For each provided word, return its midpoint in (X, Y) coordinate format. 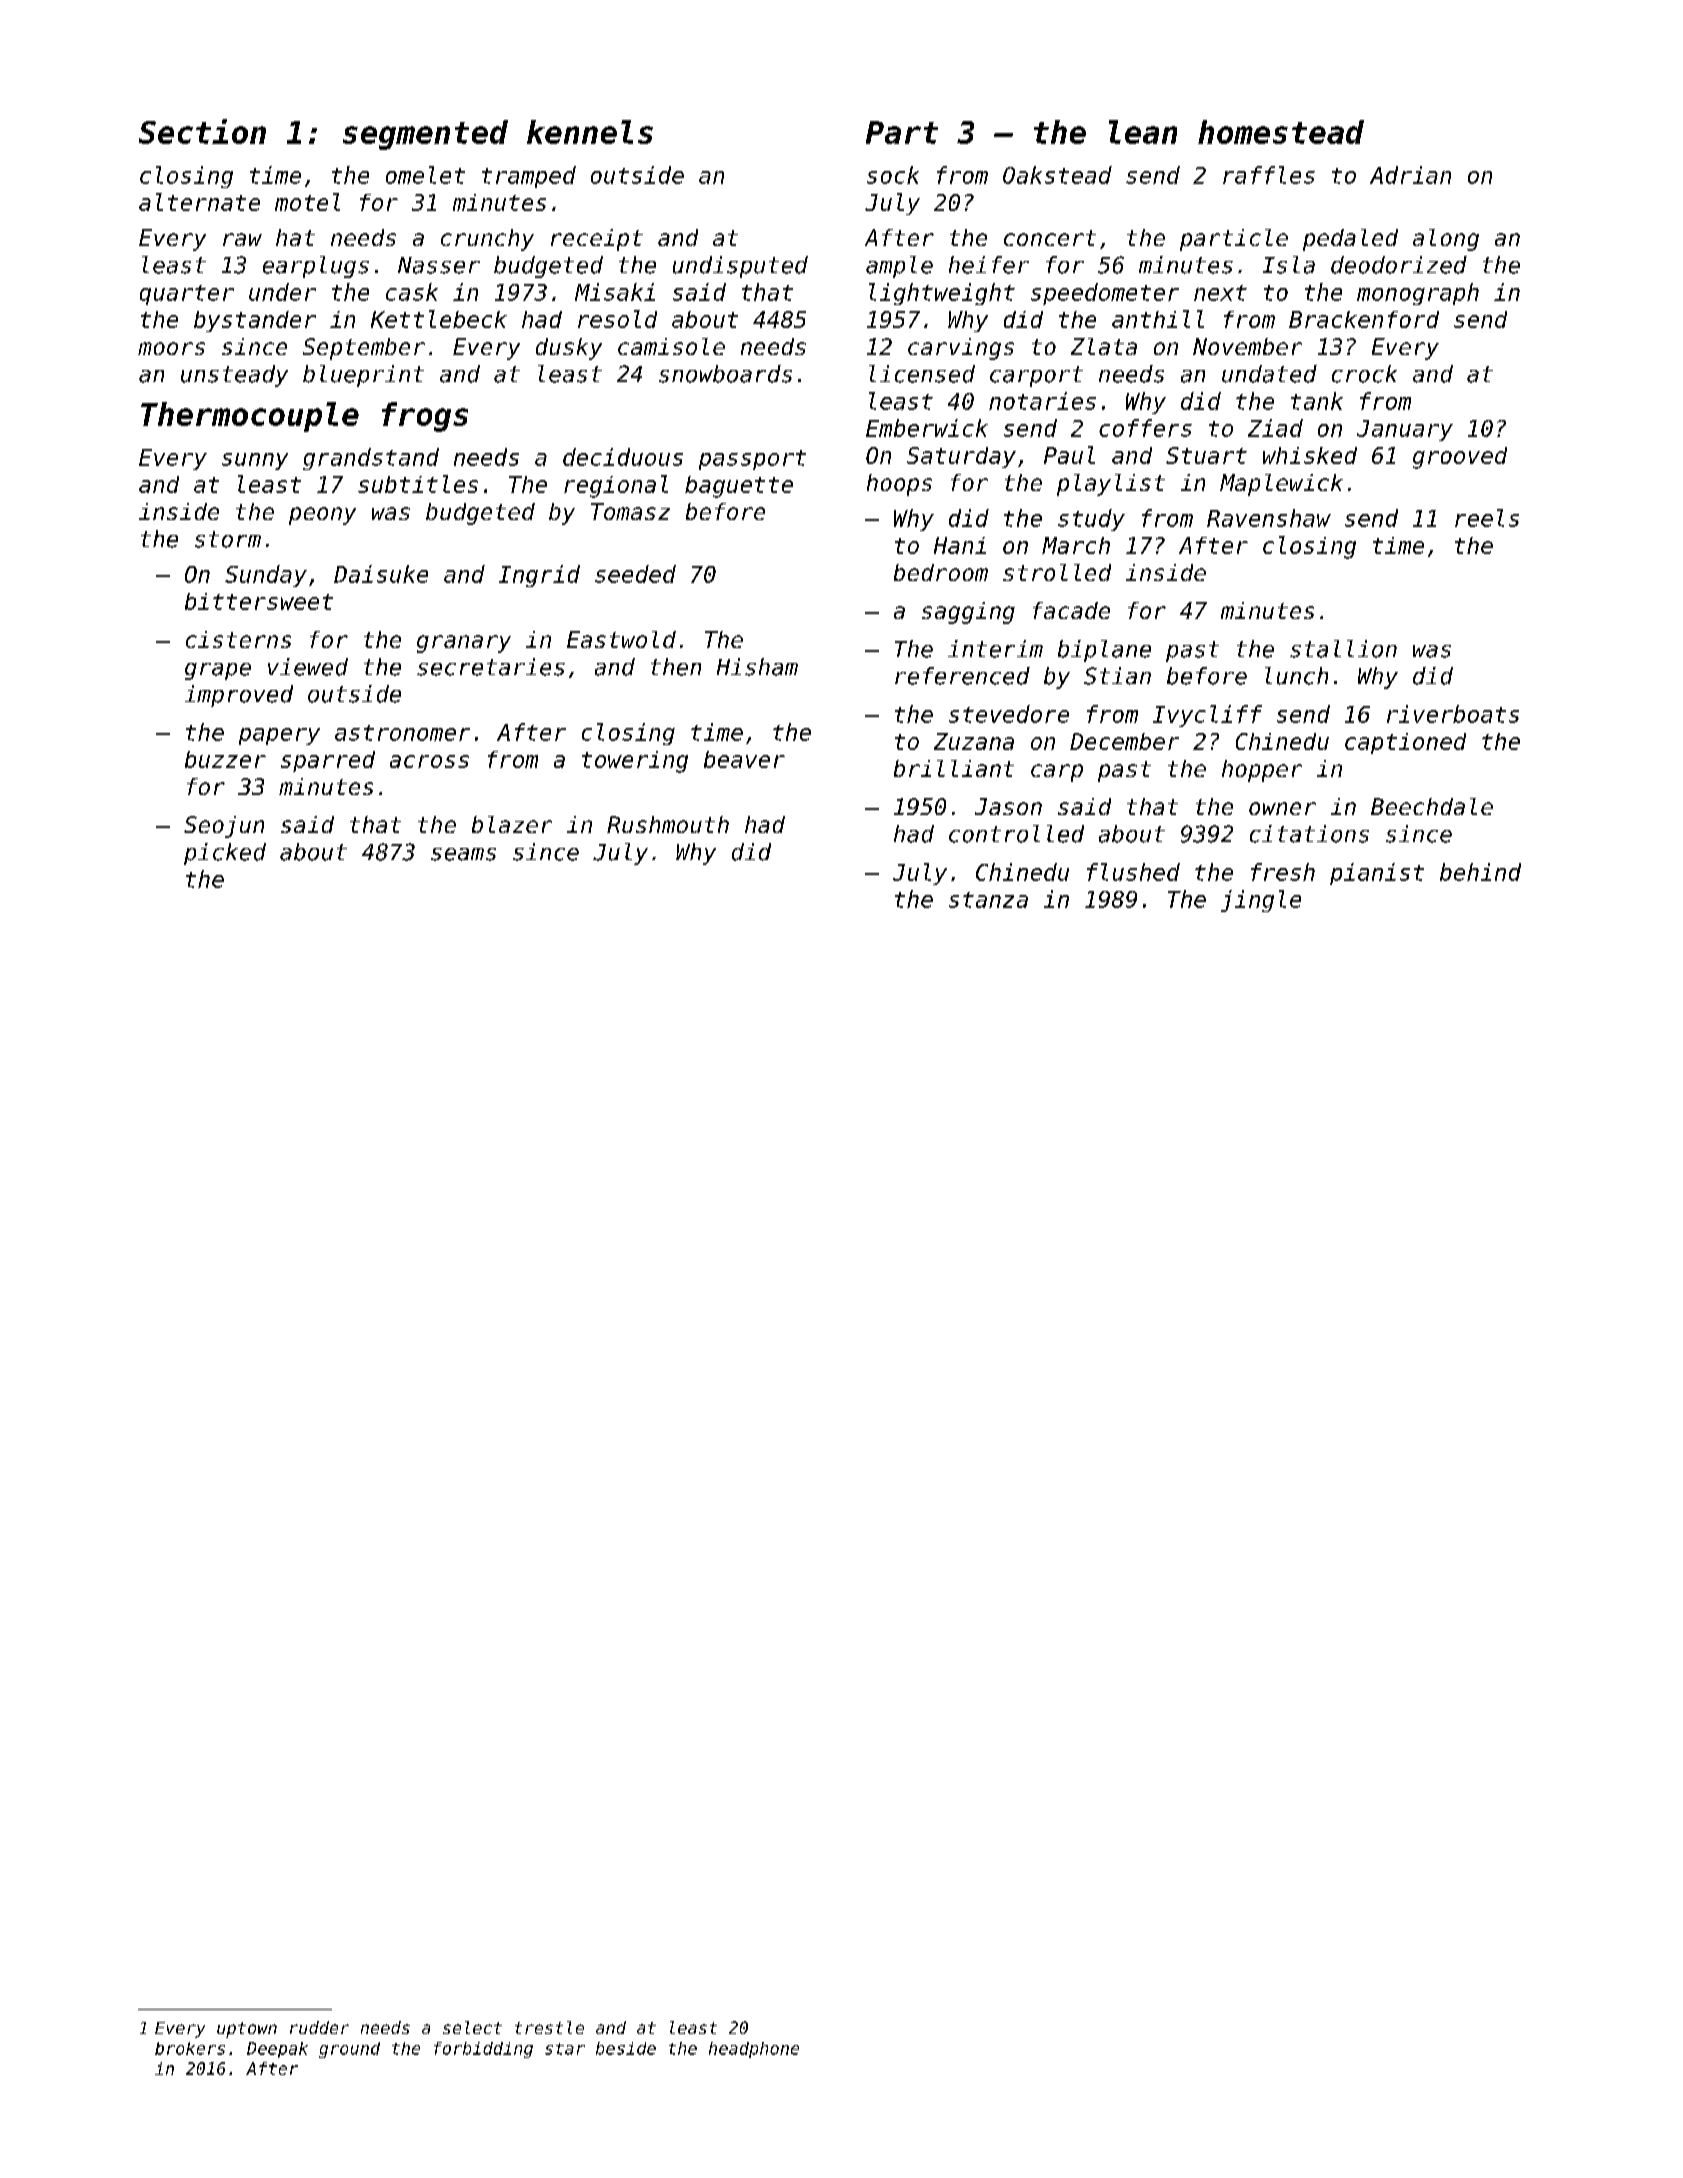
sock (893, 175)
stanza (988, 900)
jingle (1261, 901)
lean (1143, 132)
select (472, 2027)
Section (202, 131)
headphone (754, 2050)
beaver (744, 759)
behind (1480, 872)
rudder (319, 2027)
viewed (308, 667)
